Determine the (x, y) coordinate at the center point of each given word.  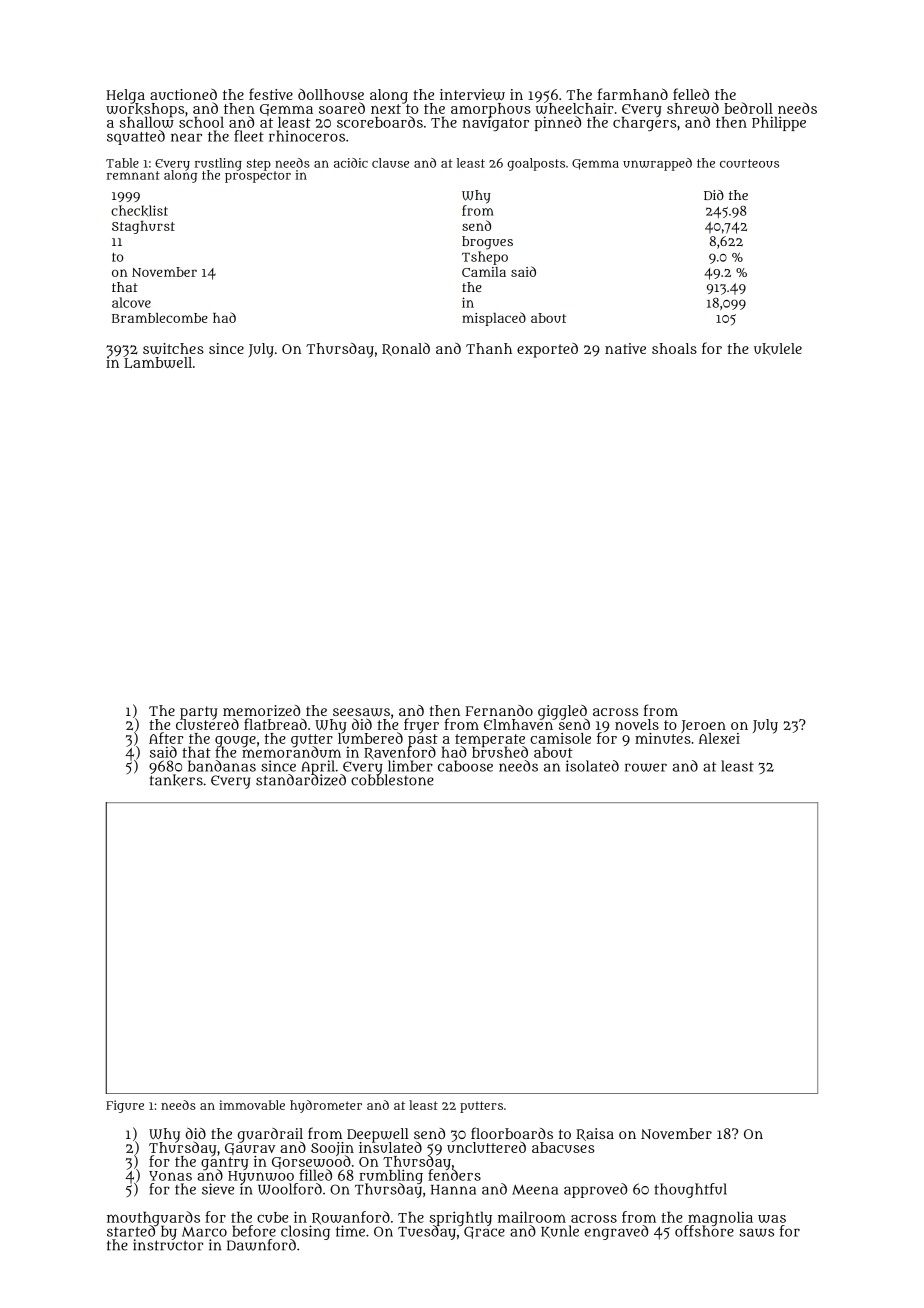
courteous (749, 163)
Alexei (719, 738)
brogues (487, 243)
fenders (454, 1175)
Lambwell (158, 362)
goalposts (536, 164)
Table (122, 163)
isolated (592, 766)
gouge (235, 741)
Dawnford (261, 1245)
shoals (674, 348)
